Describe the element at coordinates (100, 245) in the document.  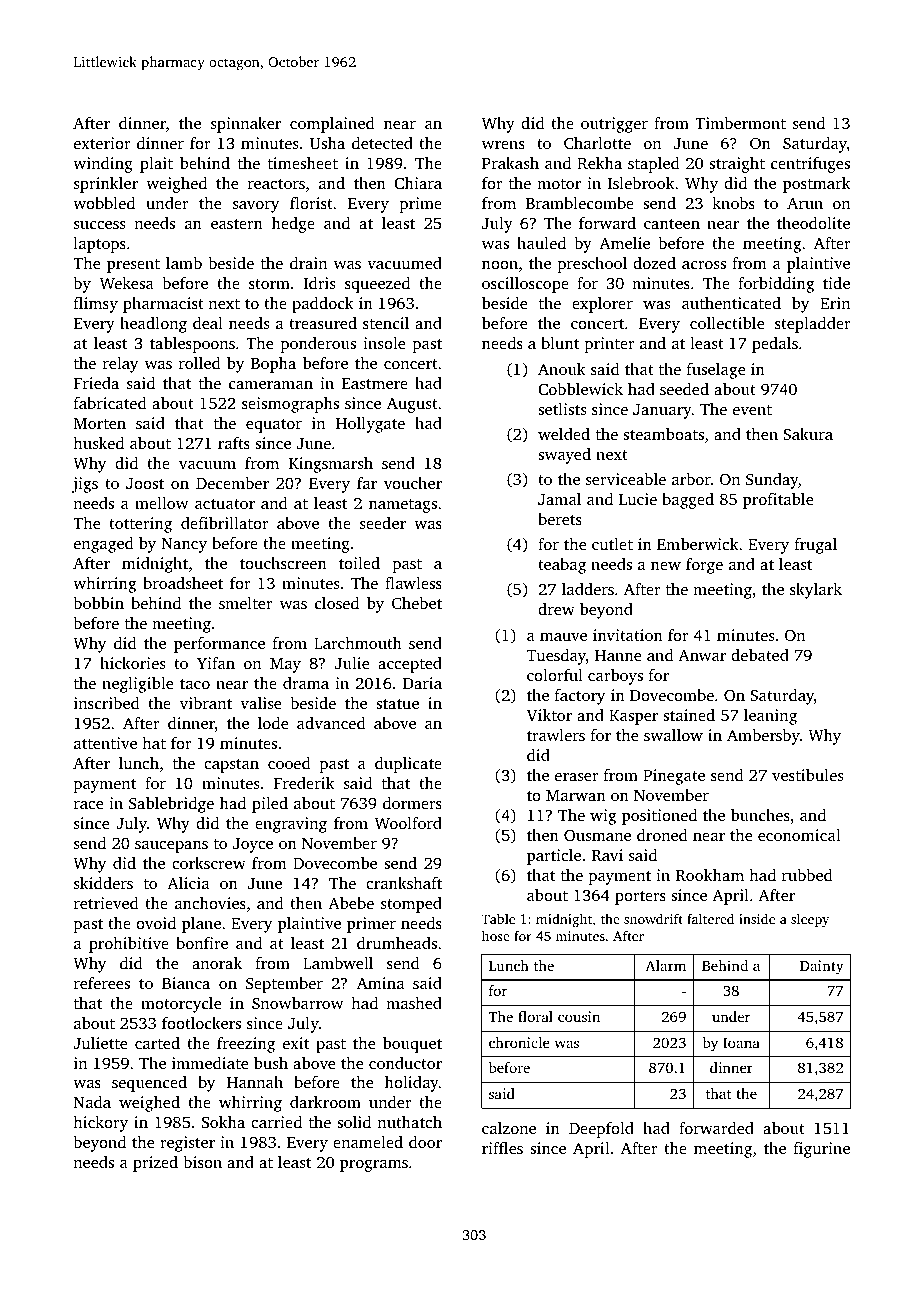
I see `laptops` at that location.
